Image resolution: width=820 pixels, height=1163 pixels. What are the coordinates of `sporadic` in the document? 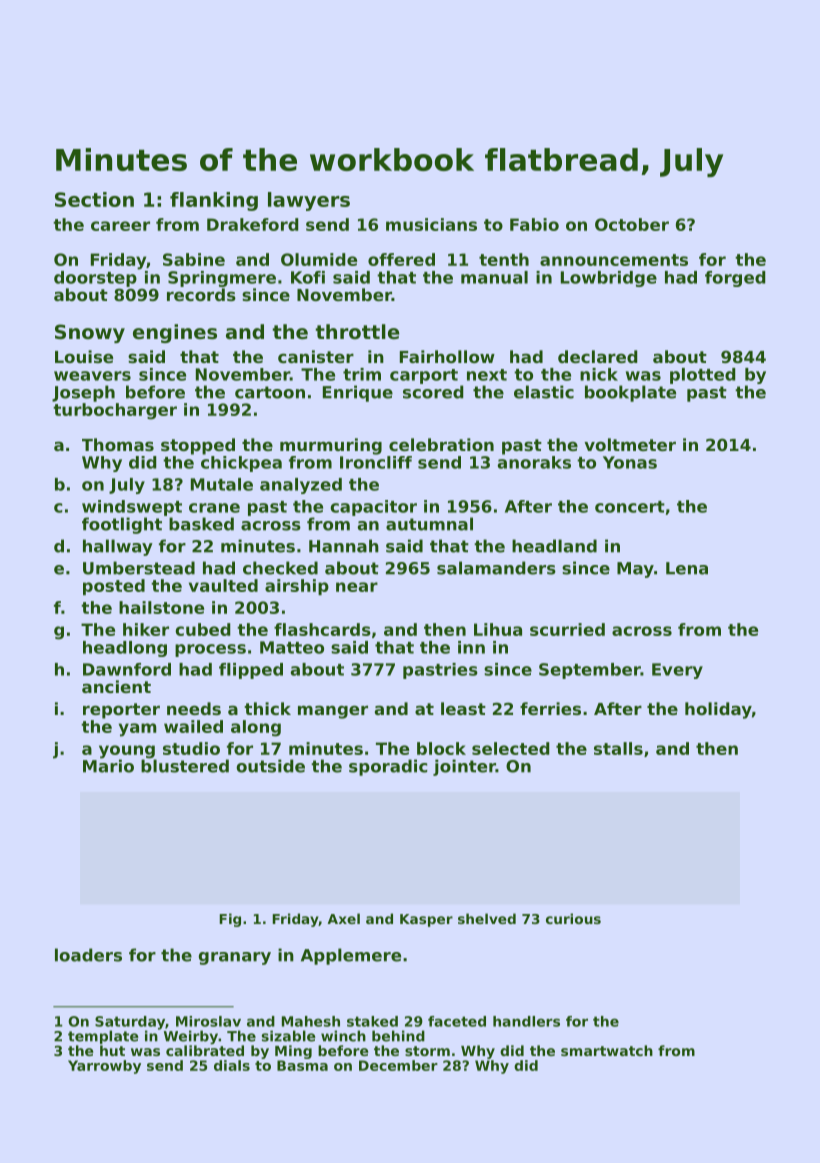 It's located at (388, 767).
